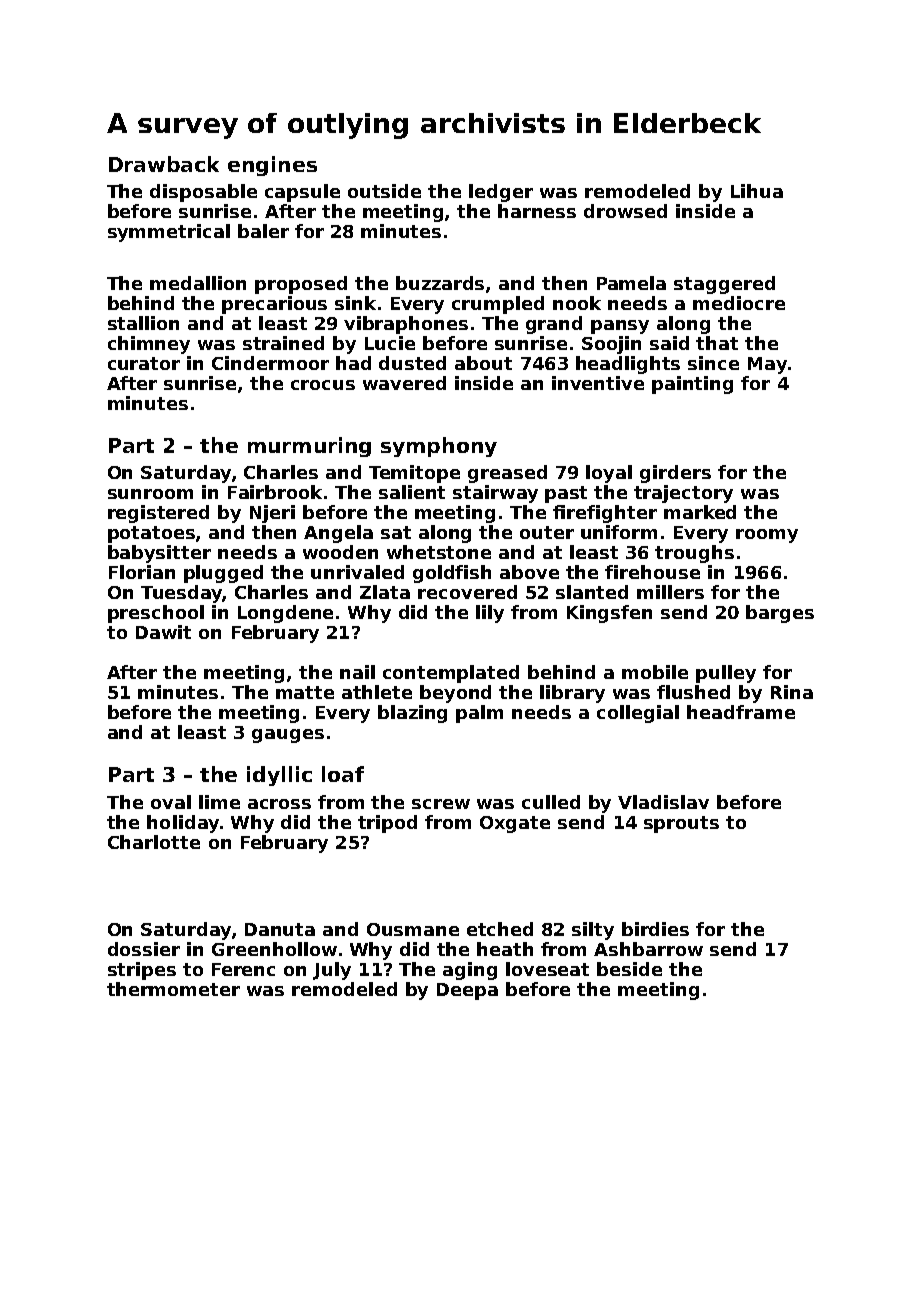 Image resolution: width=924 pixels, height=1308 pixels. What do you see at coordinates (441, 804) in the document?
I see `screw` at bounding box center [441, 804].
